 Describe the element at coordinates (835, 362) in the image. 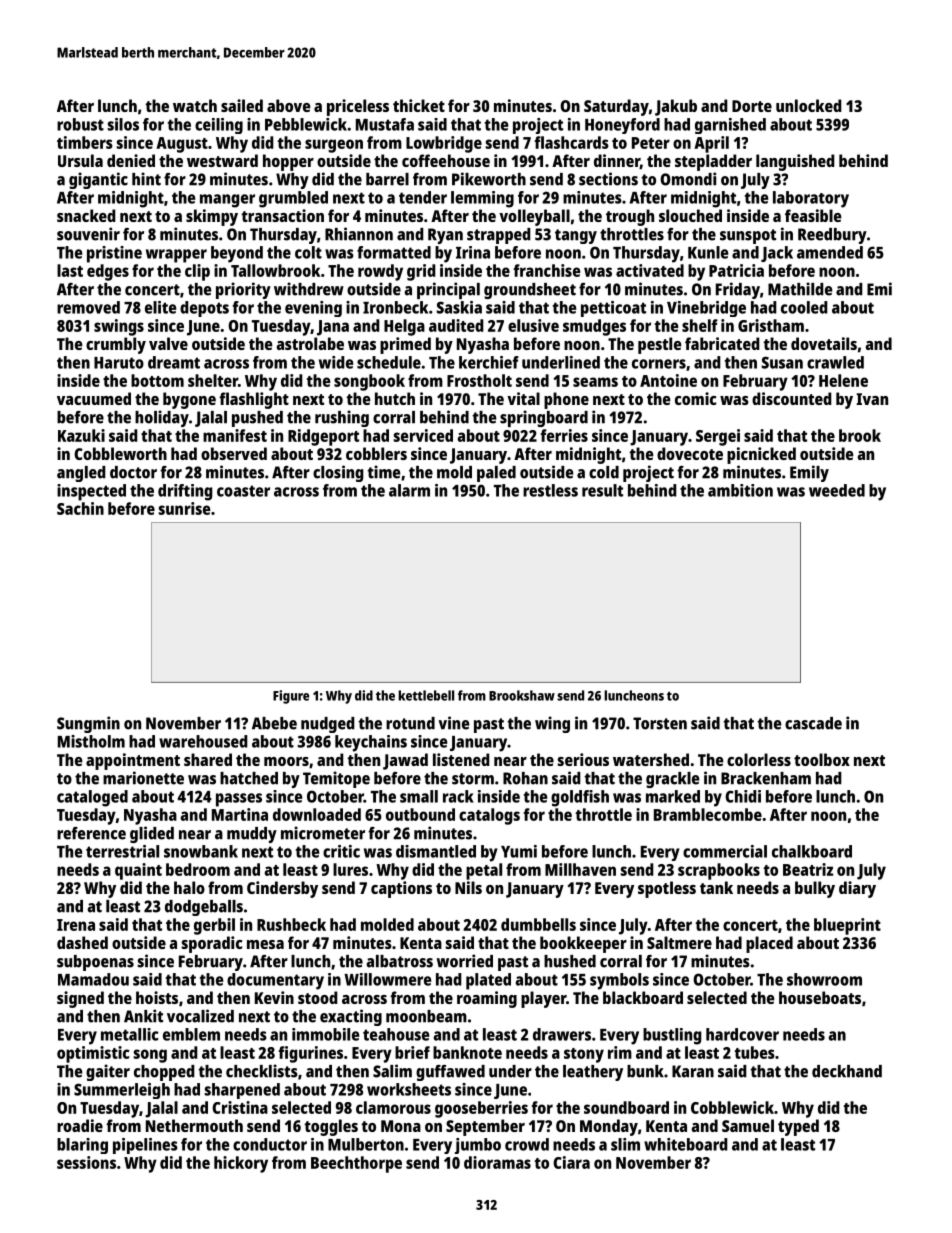

I see `crawled` at that location.
